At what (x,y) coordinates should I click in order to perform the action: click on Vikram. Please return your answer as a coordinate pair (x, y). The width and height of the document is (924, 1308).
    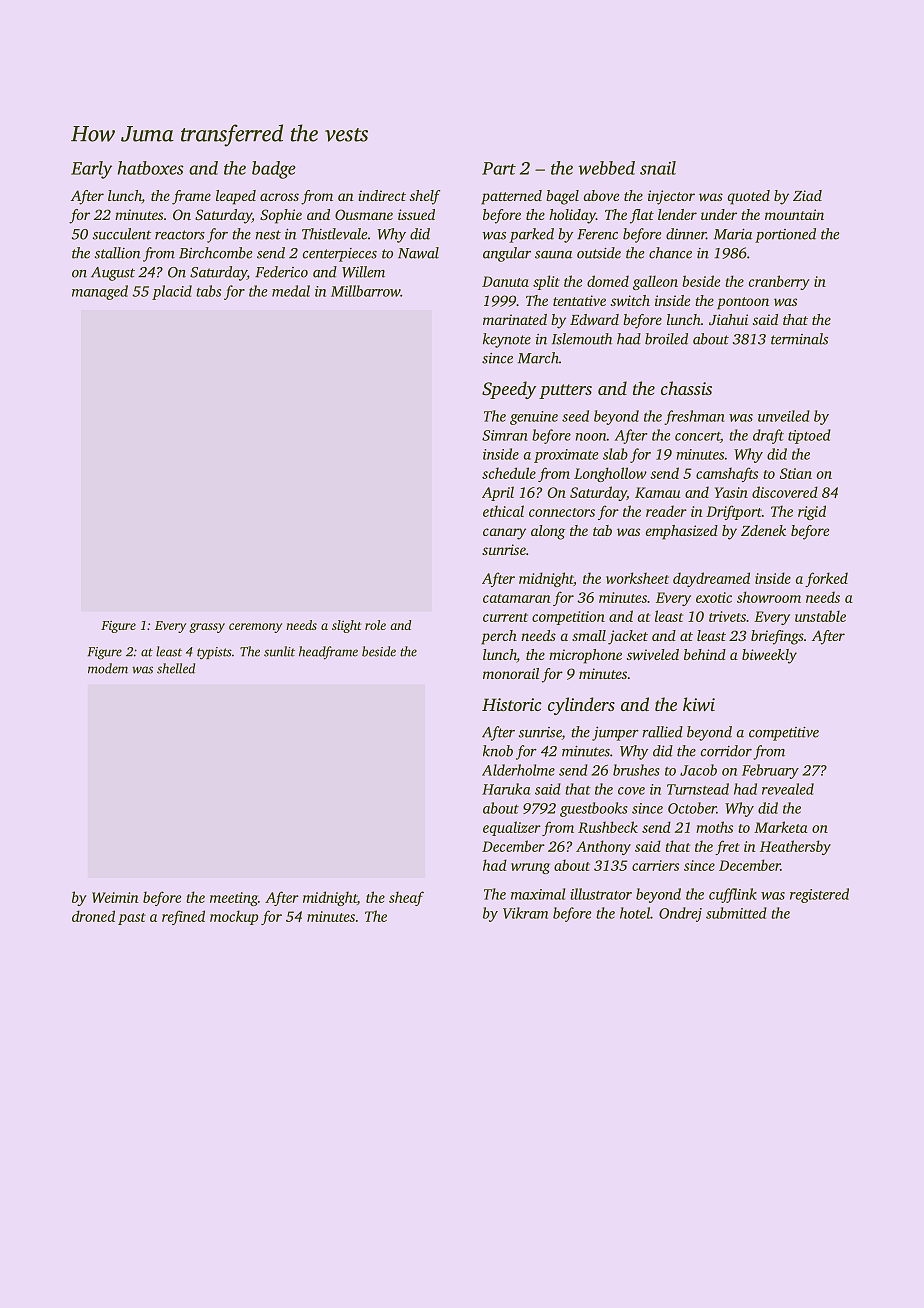
    Looking at the image, I should click on (525, 913).
